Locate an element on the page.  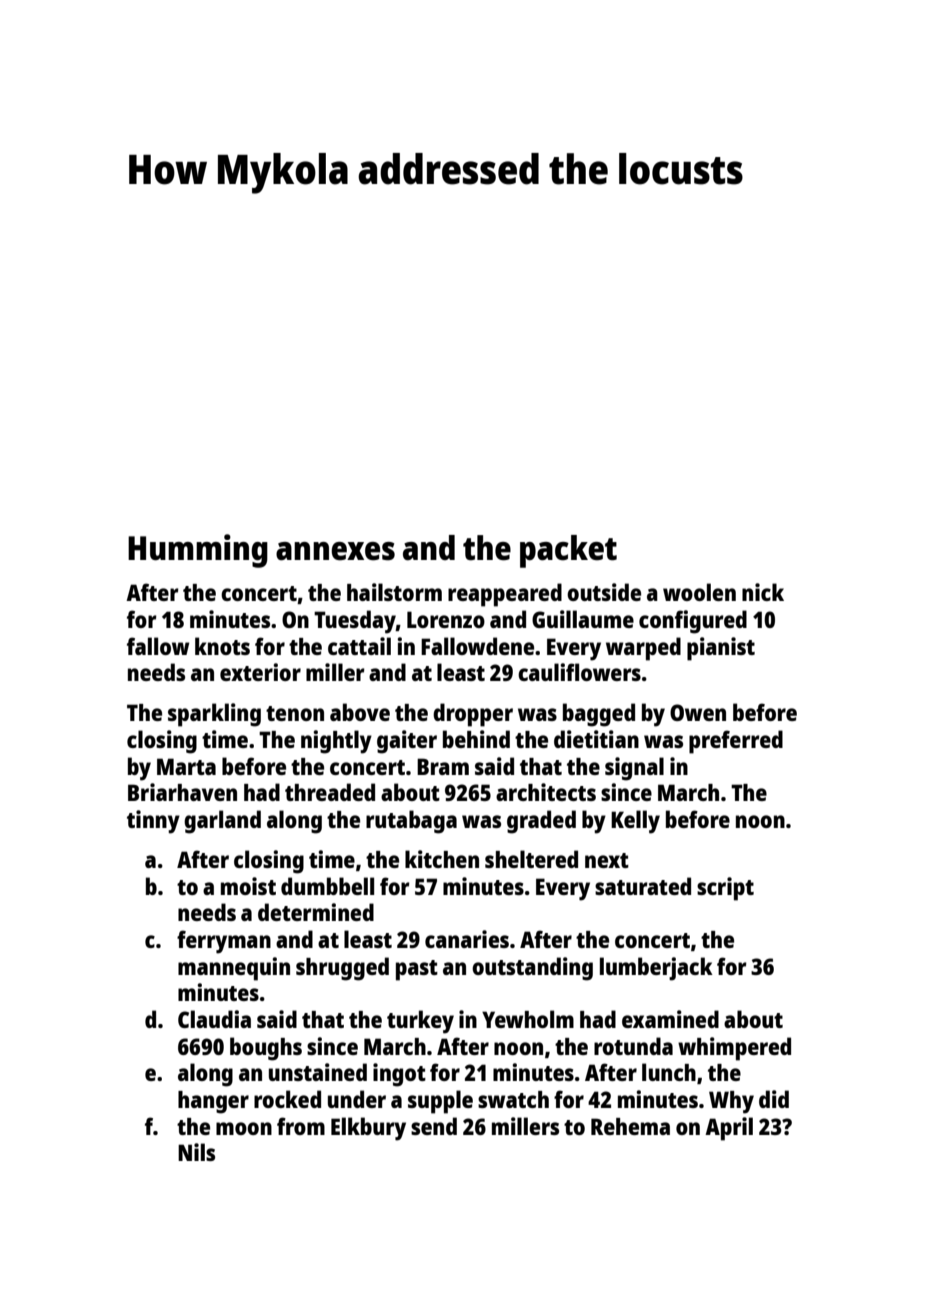
script is located at coordinates (725, 889).
